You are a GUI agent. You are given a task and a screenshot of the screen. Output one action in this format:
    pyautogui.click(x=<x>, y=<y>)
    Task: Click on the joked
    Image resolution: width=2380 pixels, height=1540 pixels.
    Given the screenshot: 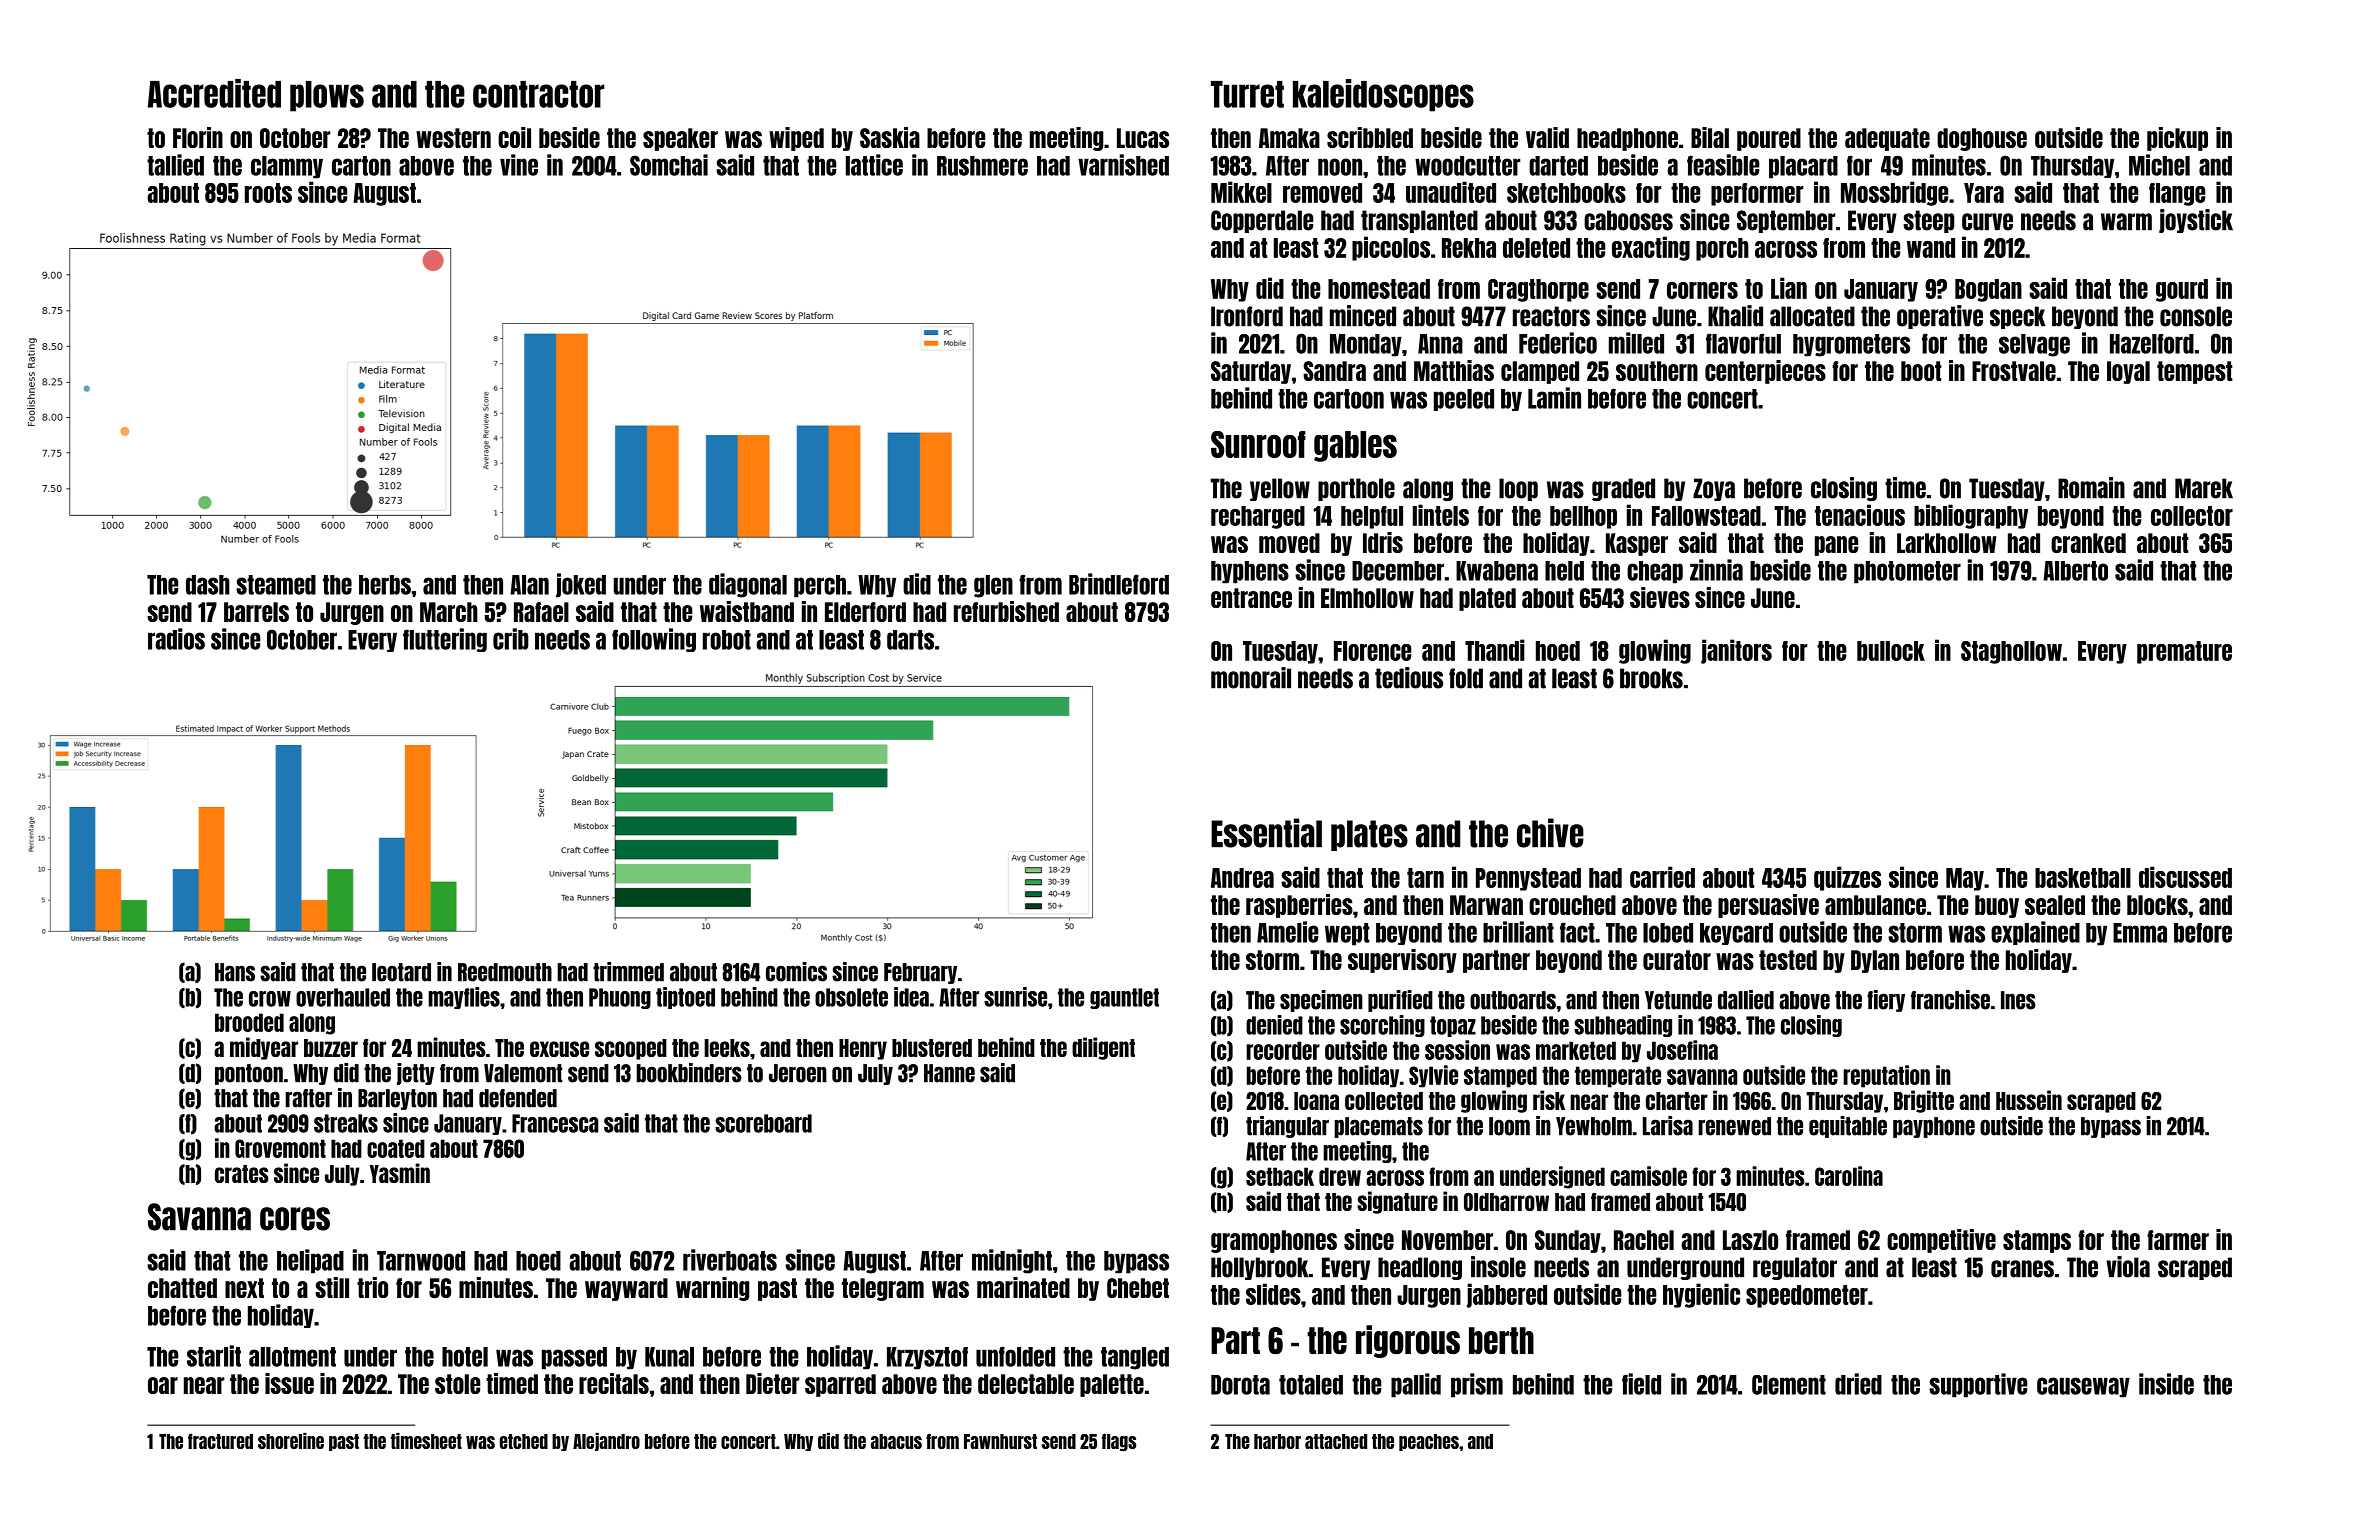 What is the action you would take?
    pyautogui.click(x=581, y=585)
